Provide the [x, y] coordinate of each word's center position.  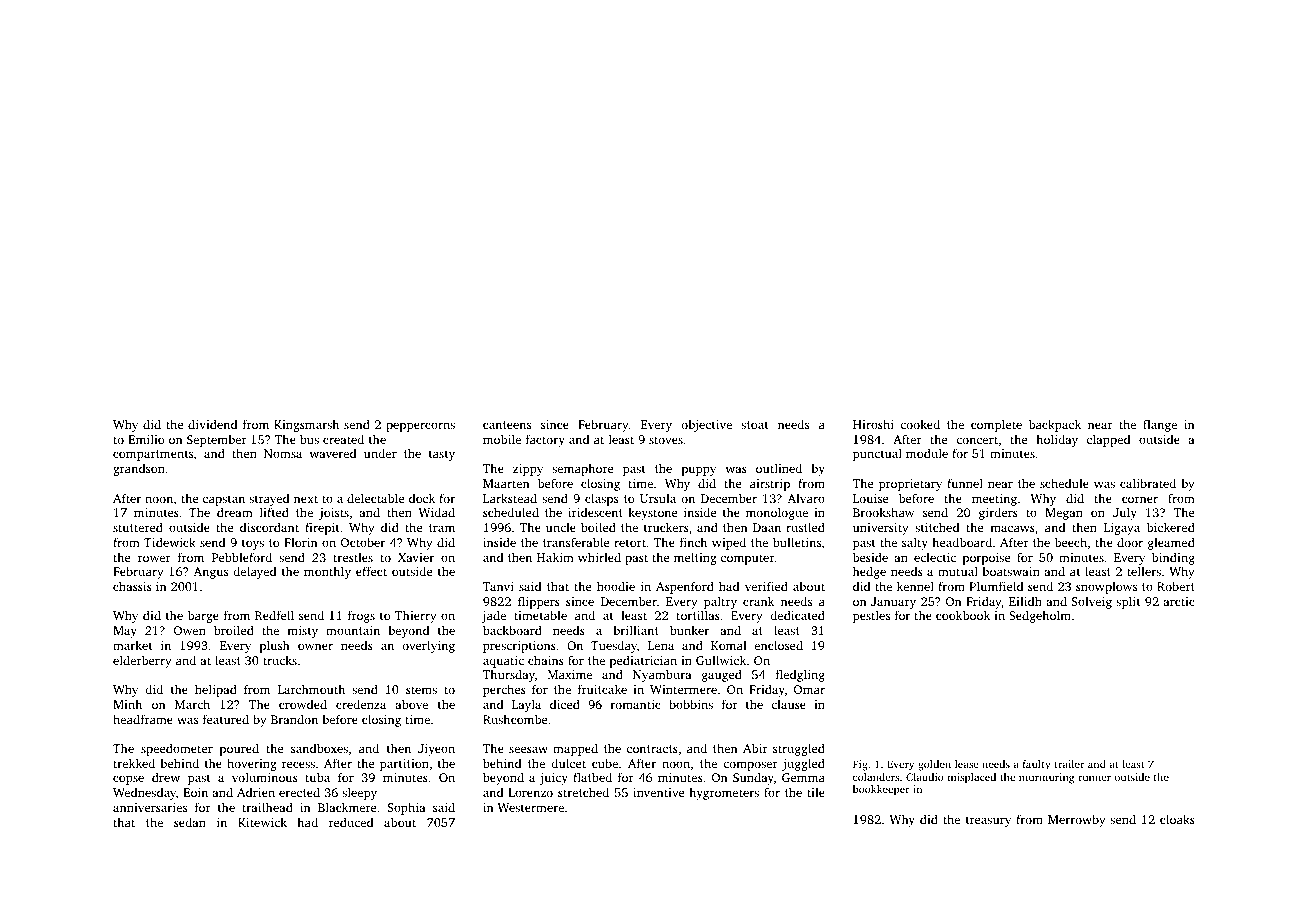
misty [302, 632]
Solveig [1092, 602]
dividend [212, 424]
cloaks [1177, 819]
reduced [351, 822]
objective [706, 425]
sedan [190, 822]
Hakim [555, 557]
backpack [1055, 425]
